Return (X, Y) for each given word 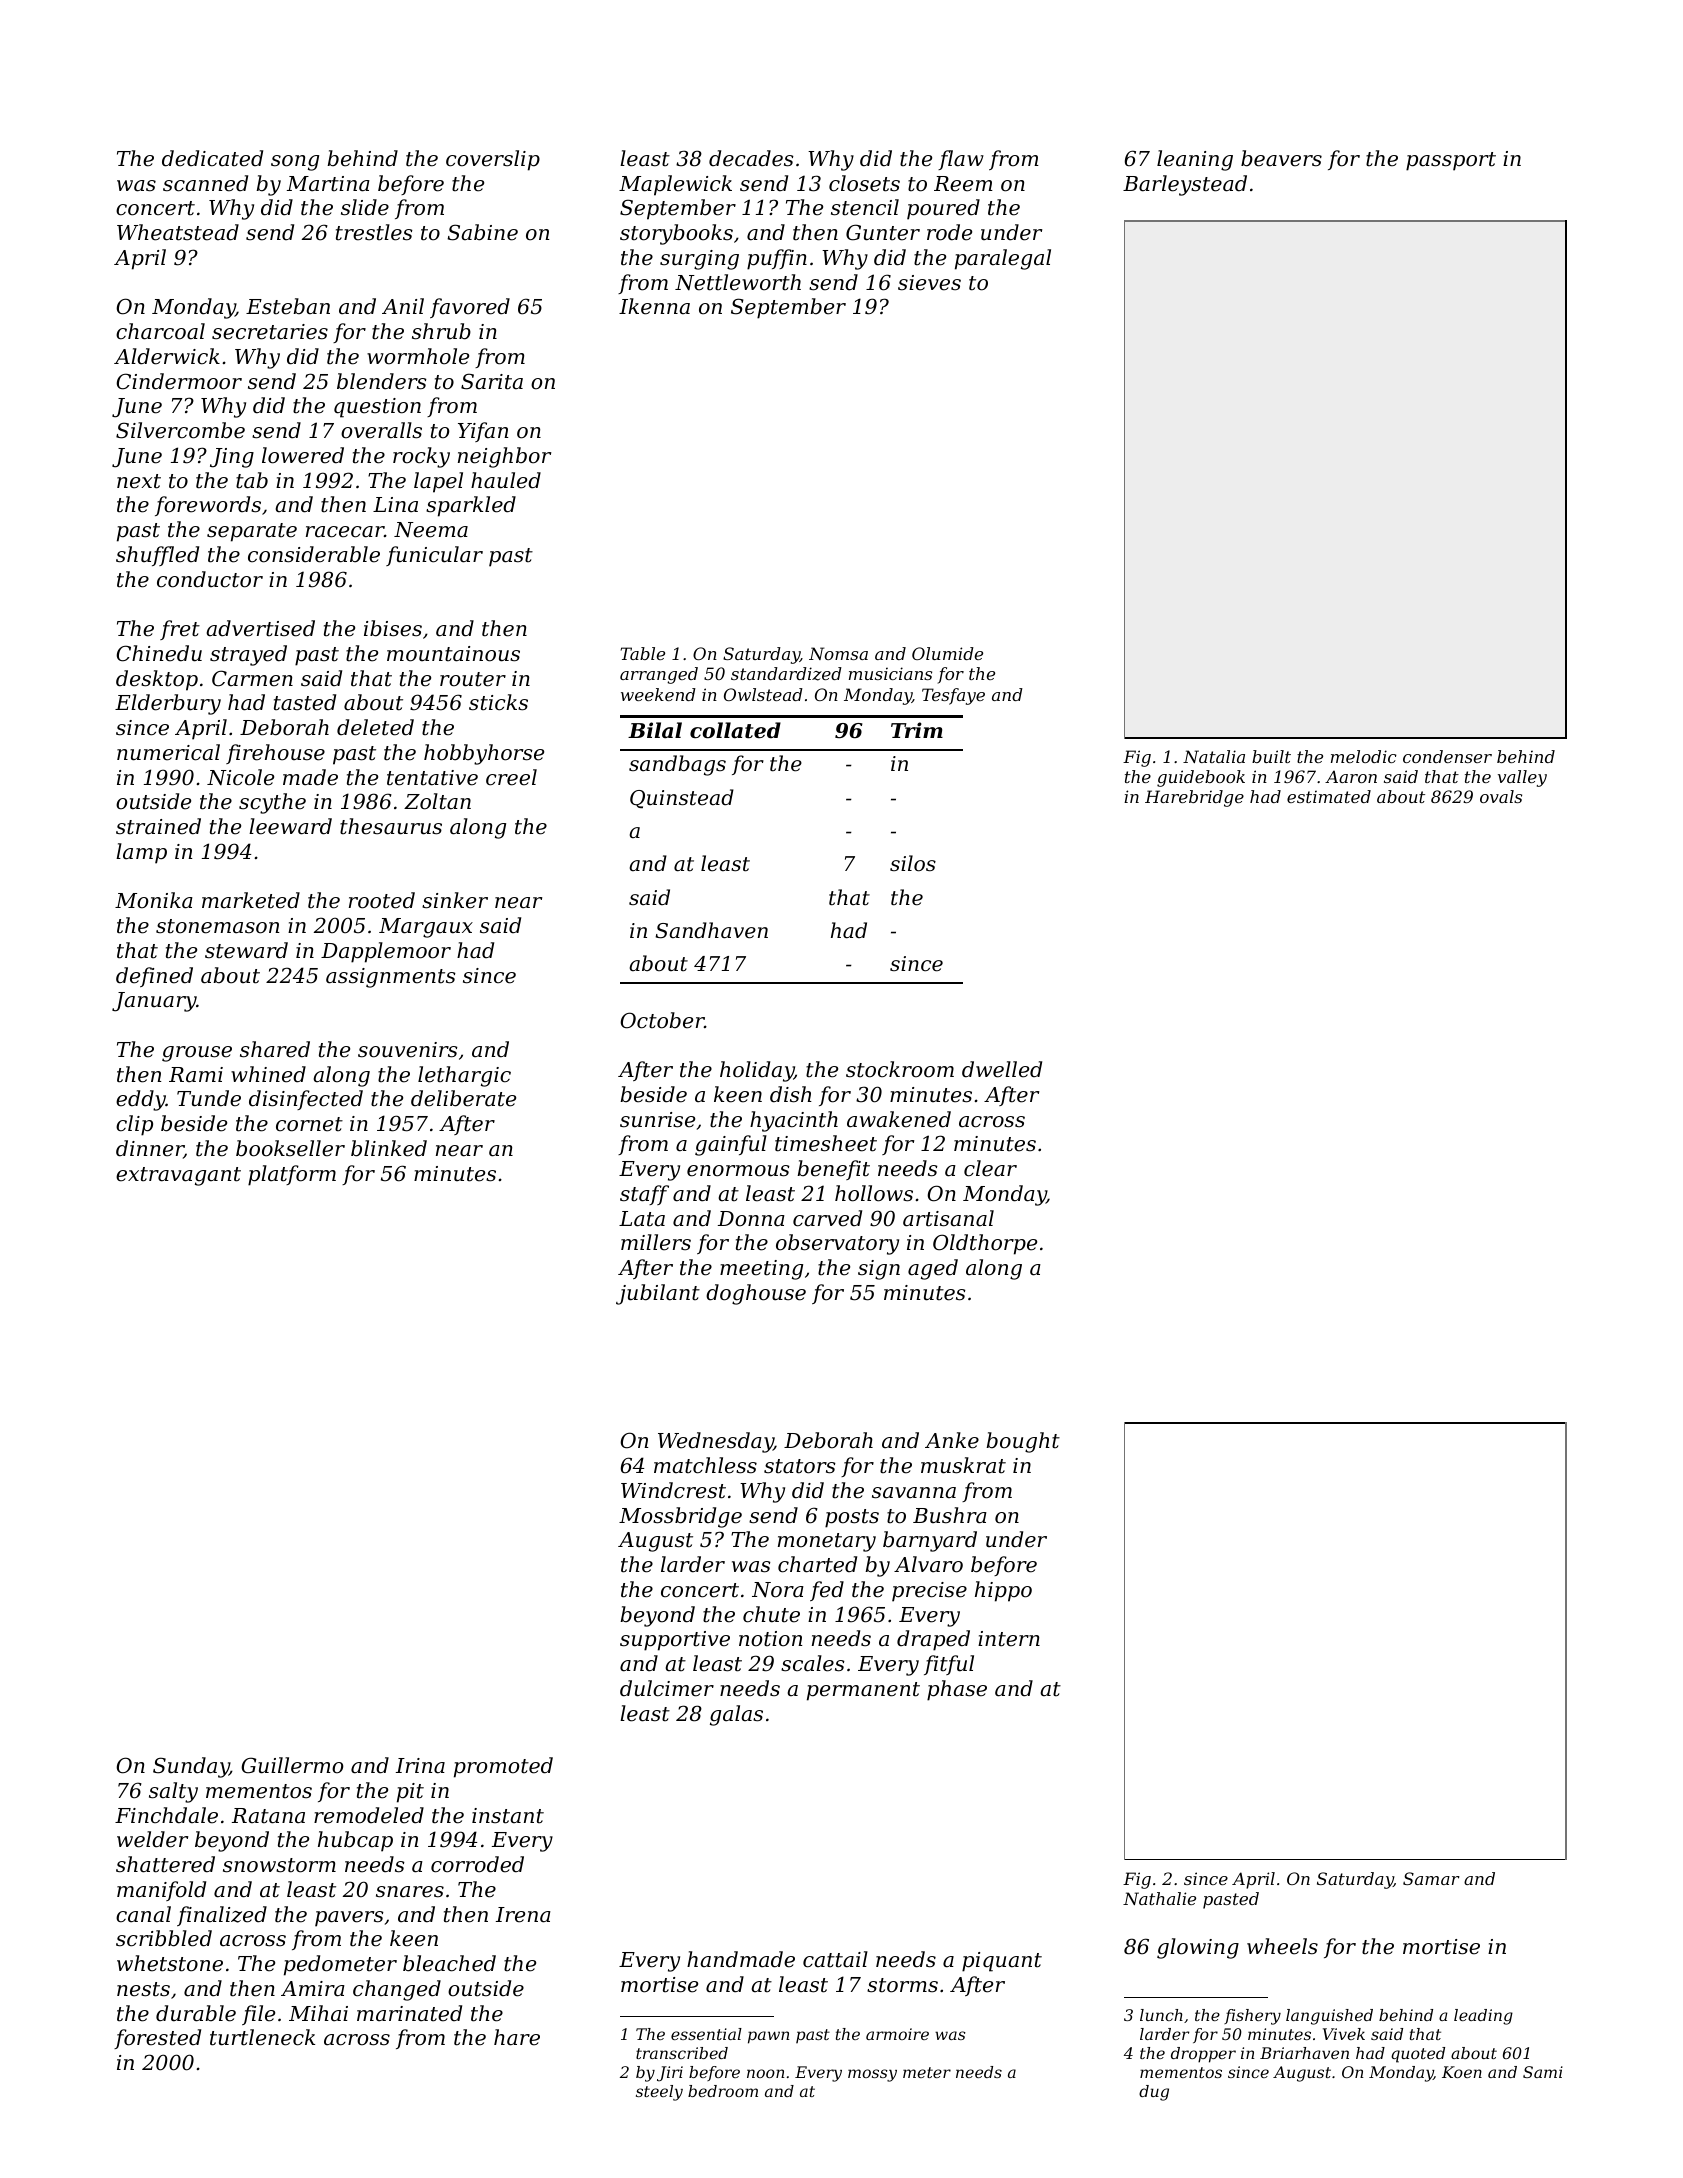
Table (643, 653)
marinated (409, 2013)
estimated (1329, 796)
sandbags (677, 765)
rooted (382, 900)
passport (1451, 161)
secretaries (270, 332)
